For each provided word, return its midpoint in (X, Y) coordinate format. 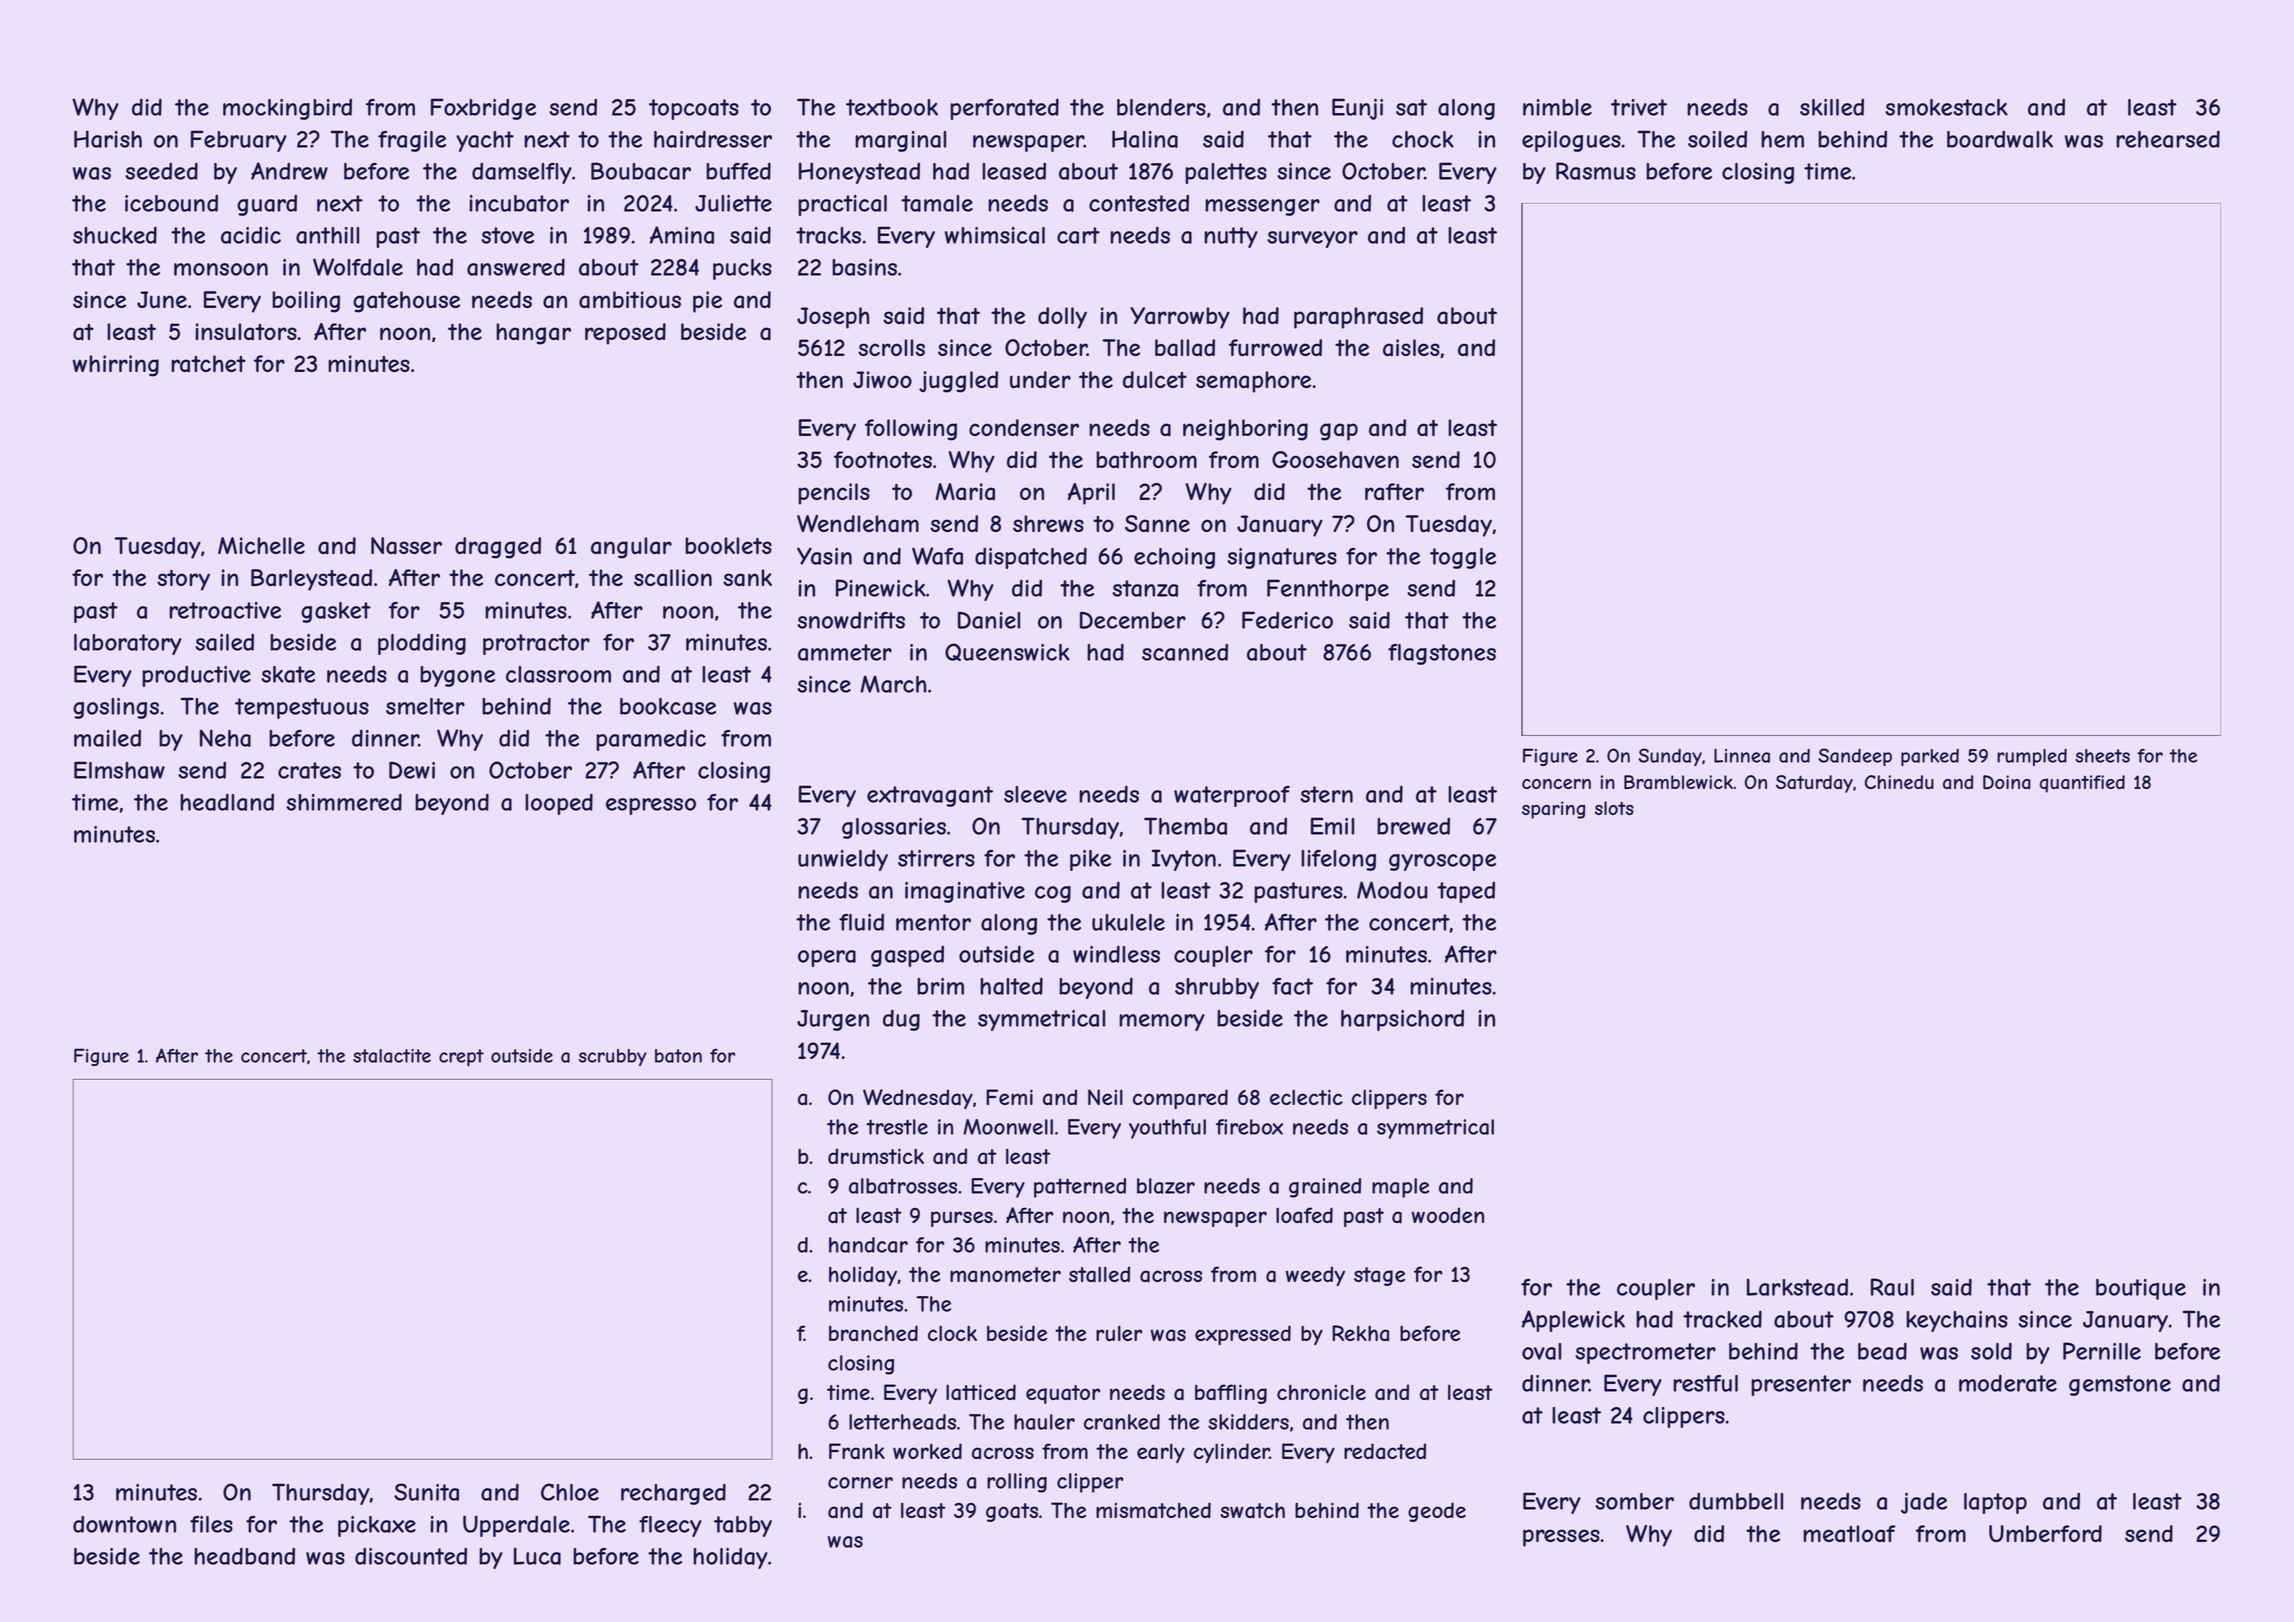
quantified (2082, 784)
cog (1053, 894)
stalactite (392, 1056)
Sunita (426, 1492)
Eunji (1357, 109)
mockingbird (287, 109)
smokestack (1946, 107)
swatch (1252, 1510)
